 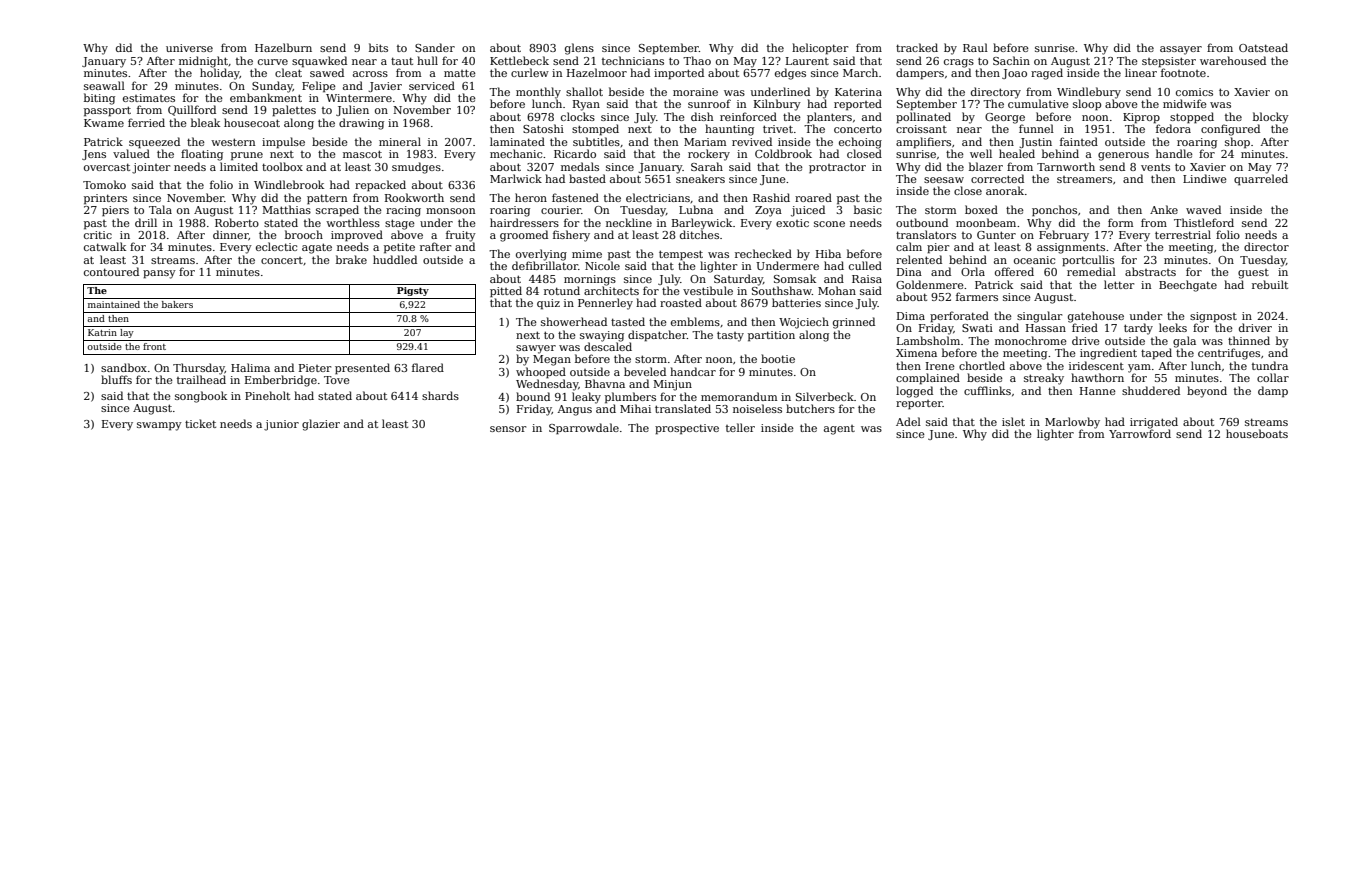 What do you see at coordinates (1154, 423) in the screenshot?
I see `irrigated` at bounding box center [1154, 423].
